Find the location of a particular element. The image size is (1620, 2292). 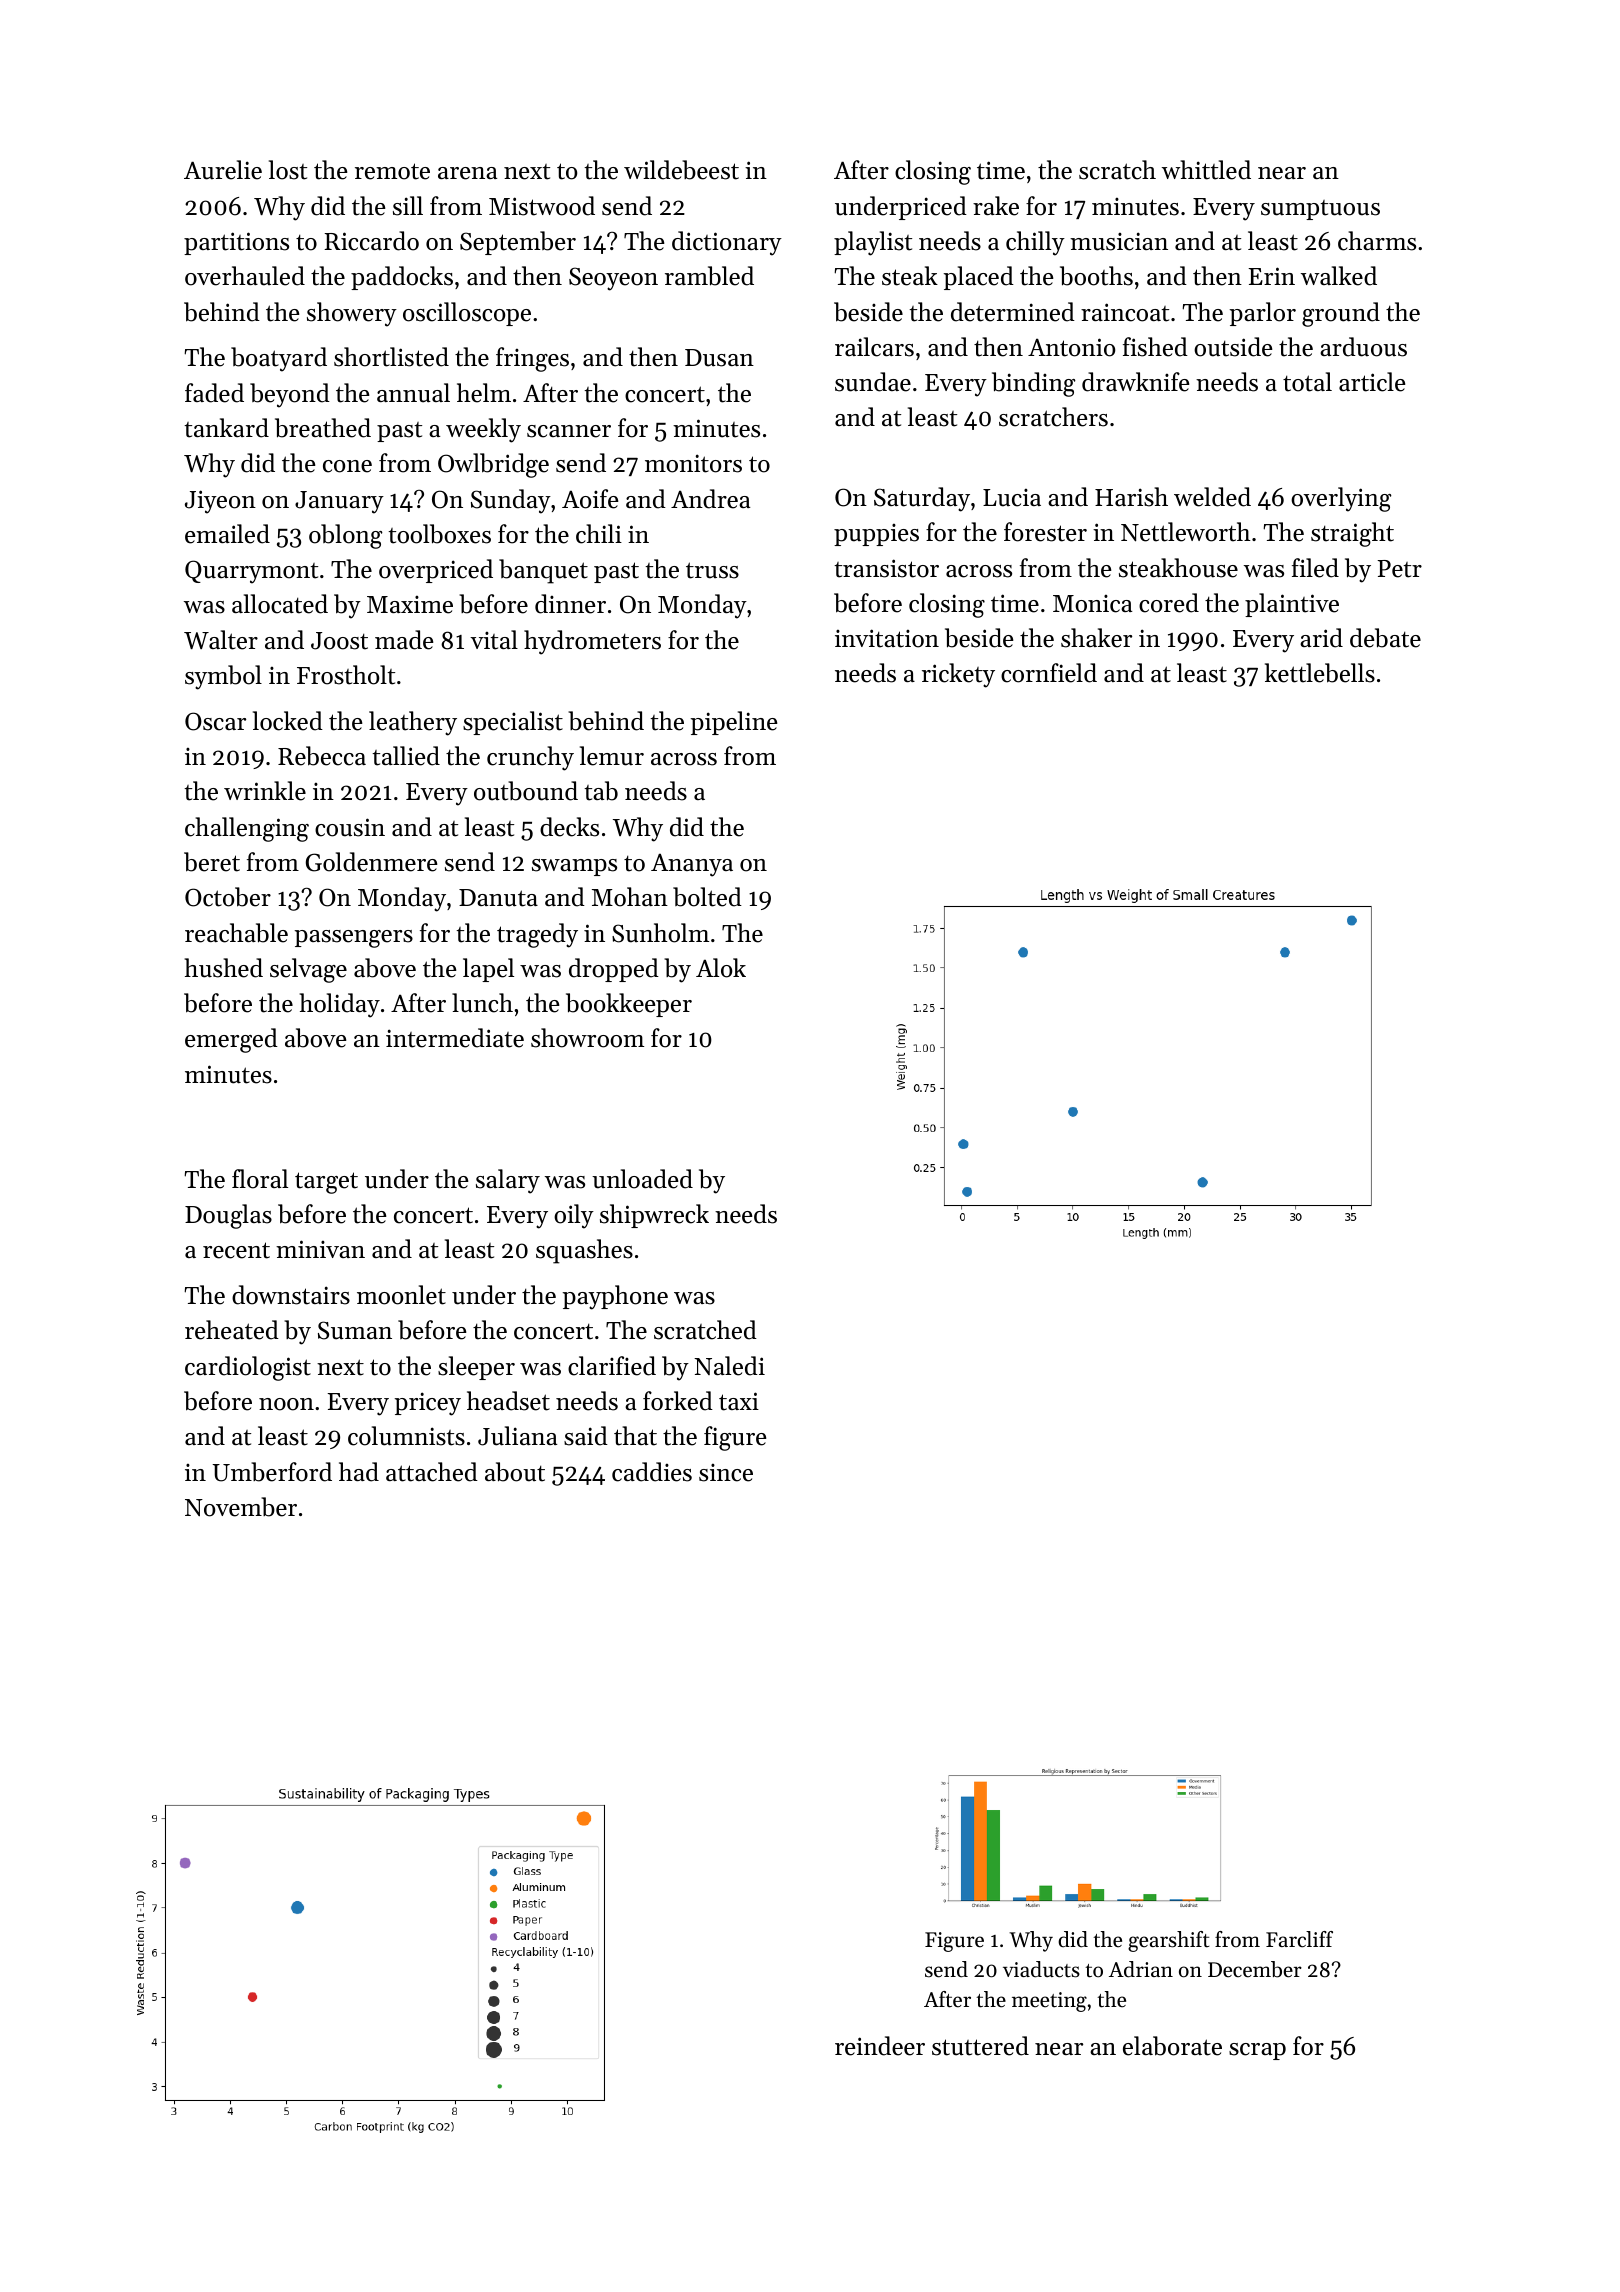

whittled is located at coordinates (1206, 170).
